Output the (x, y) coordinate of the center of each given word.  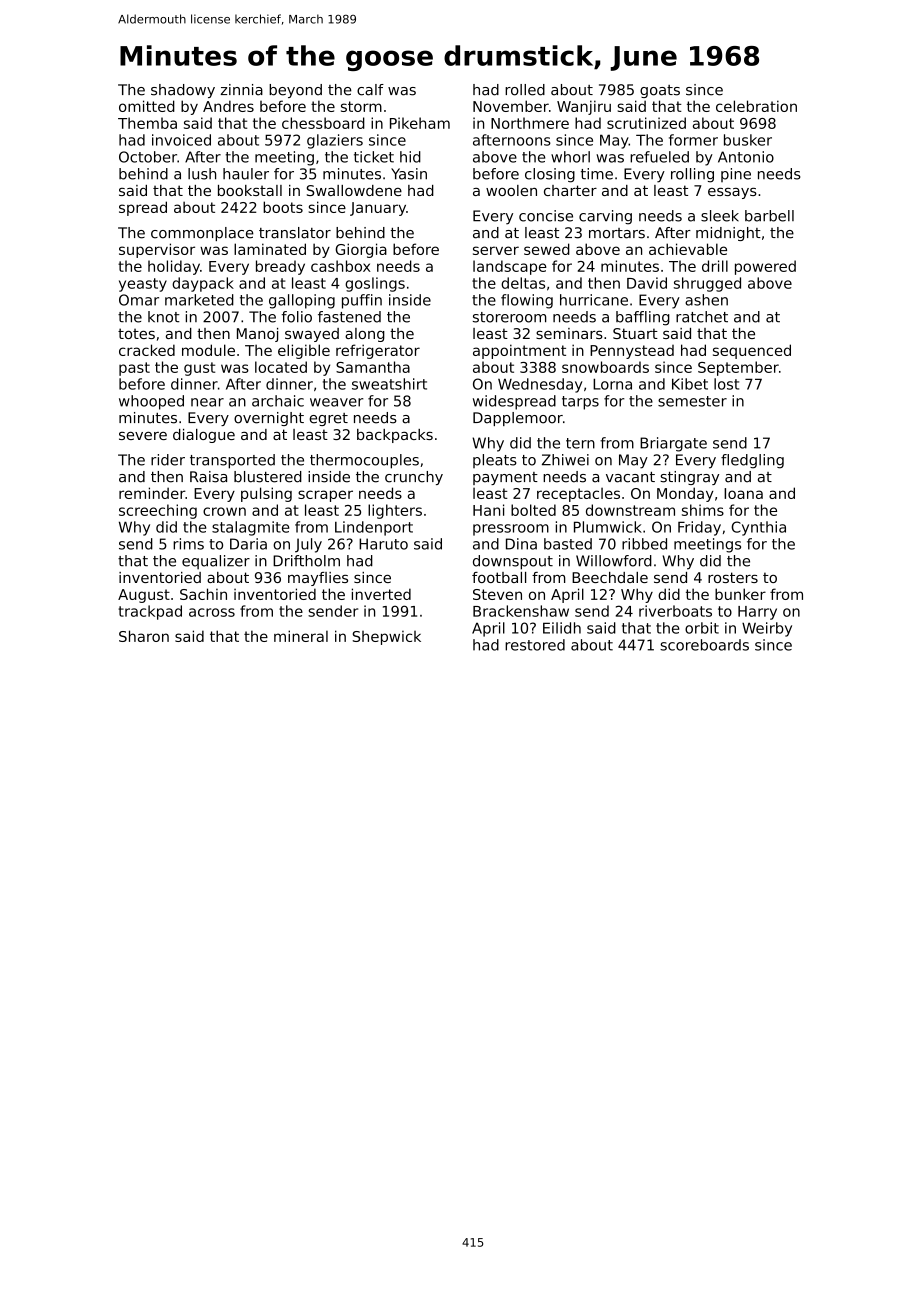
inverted (381, 594)
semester (692, 401)
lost (726, 384)
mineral (301, 636)
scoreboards (704, 645)
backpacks (395, 436)
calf (370, 90)
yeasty (143, 285)
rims (188, 544)
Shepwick (387, 638)
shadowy (183, 91)
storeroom (509, 317)
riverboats (675, 611)
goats (660, 91)
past (134, 369)
